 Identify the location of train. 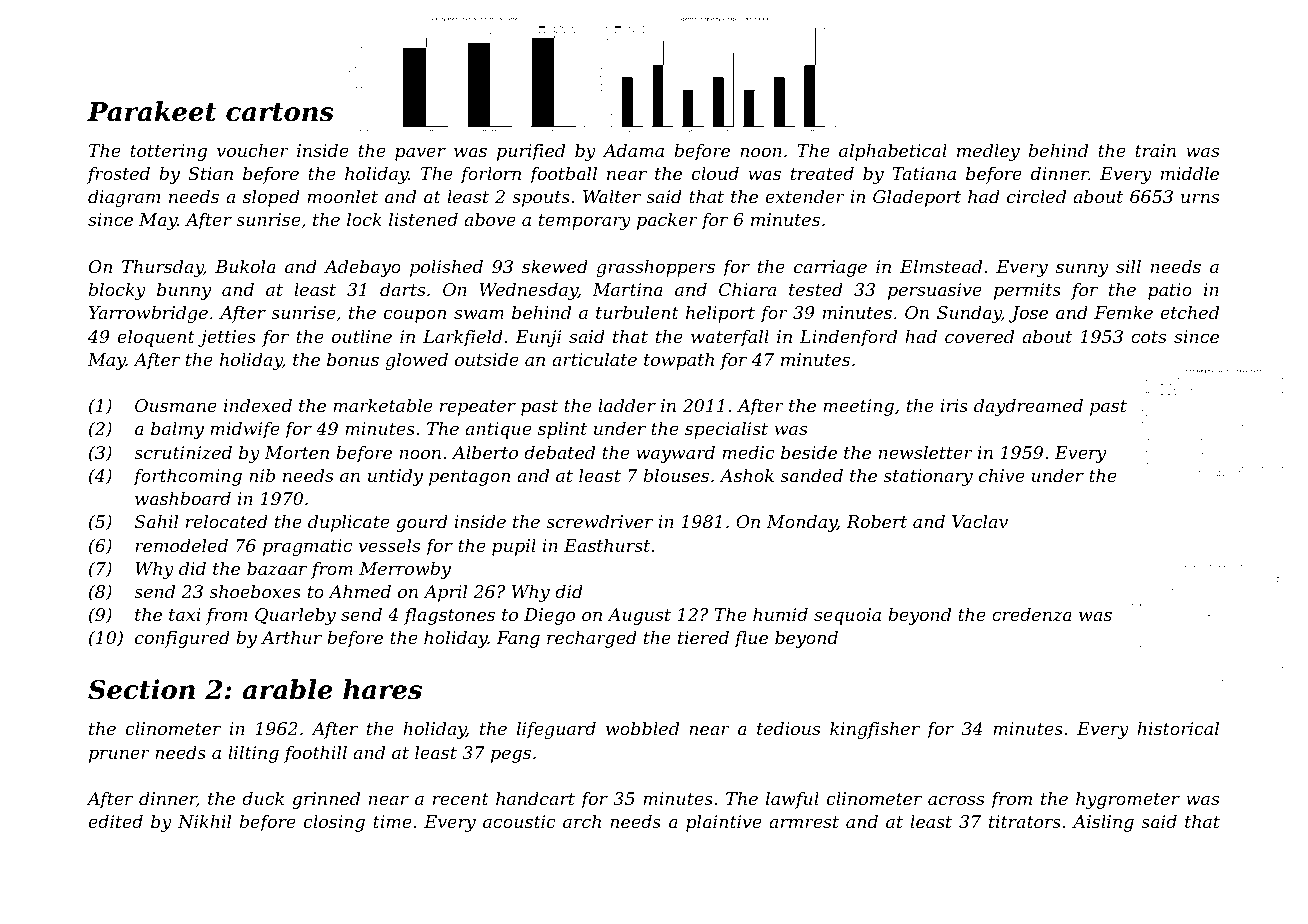
(1155, 150).
